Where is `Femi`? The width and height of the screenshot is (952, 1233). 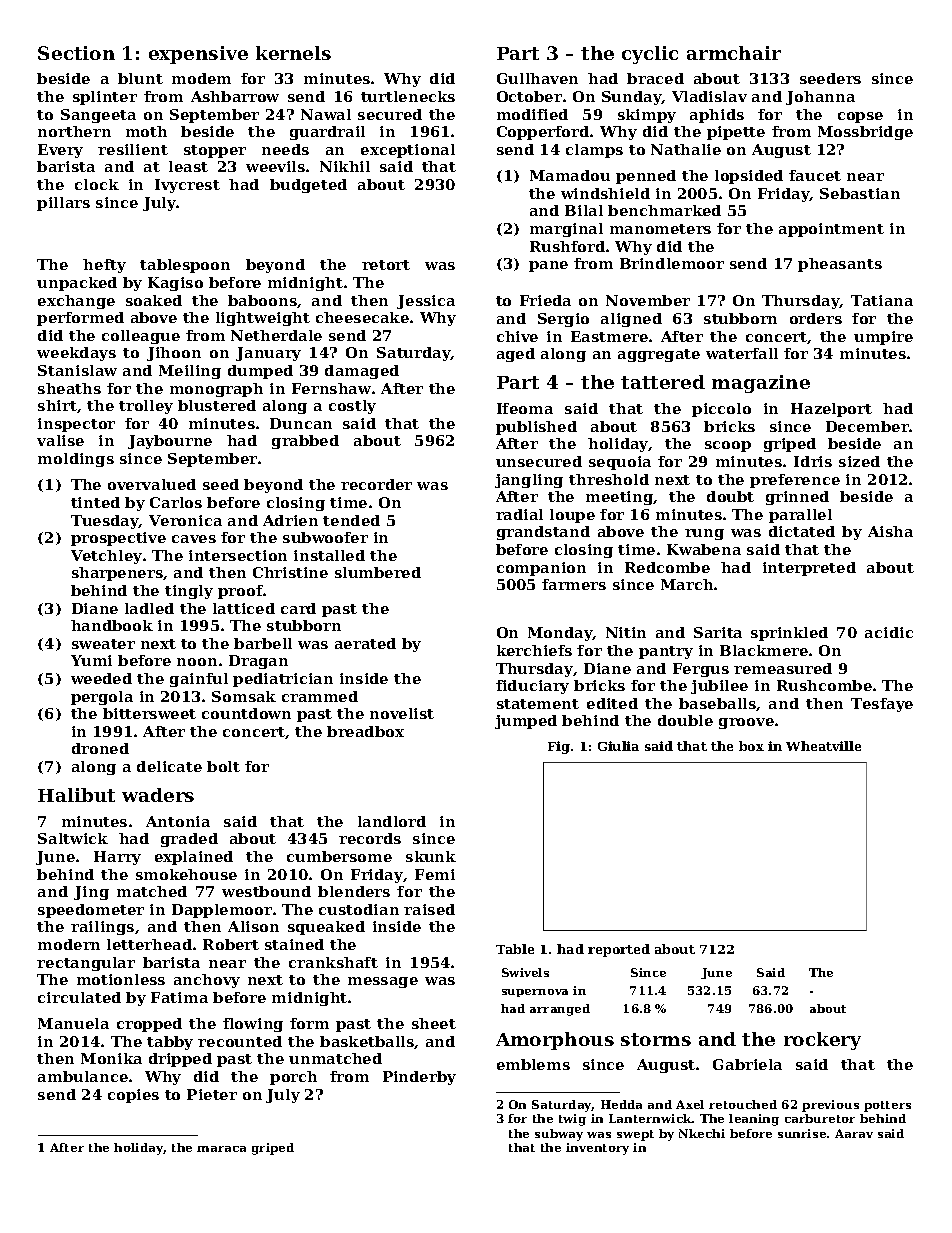 Femi is located at coordinates (435, 874).
